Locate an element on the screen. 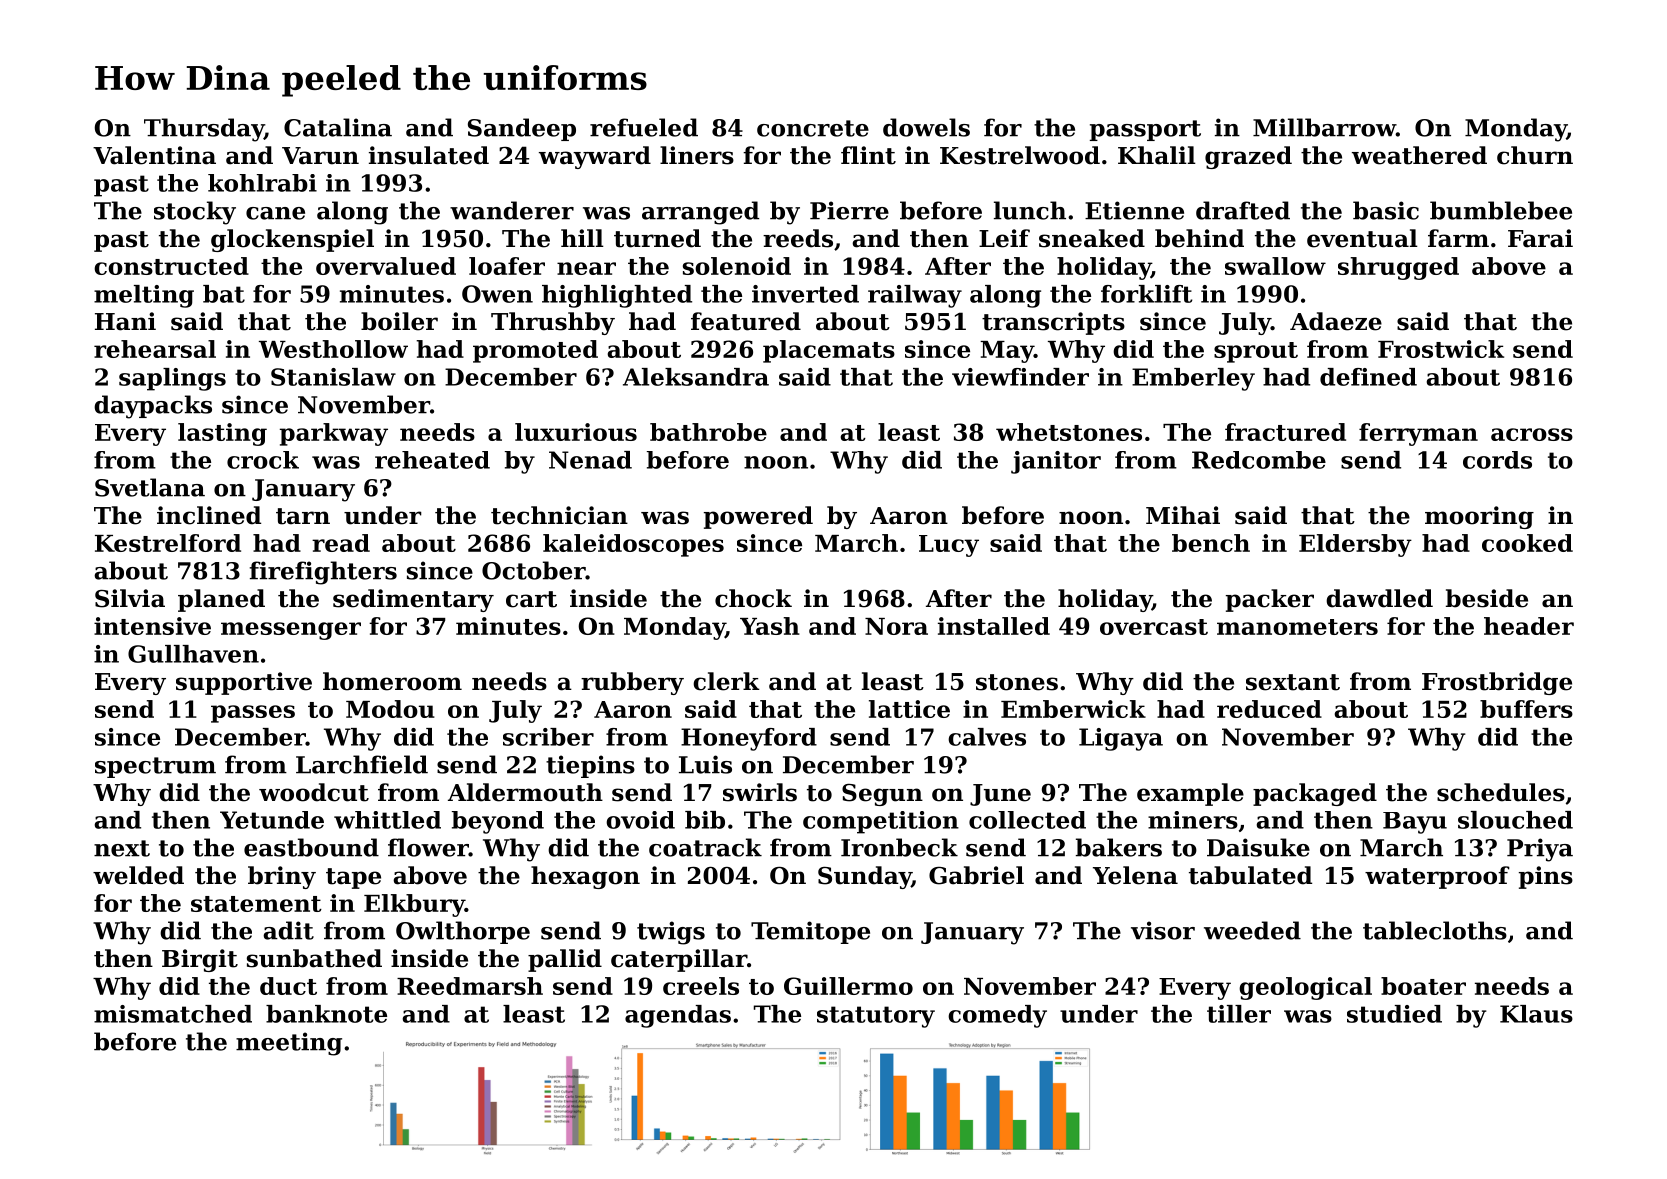  meeting is located at coordinates (289, 1044).
